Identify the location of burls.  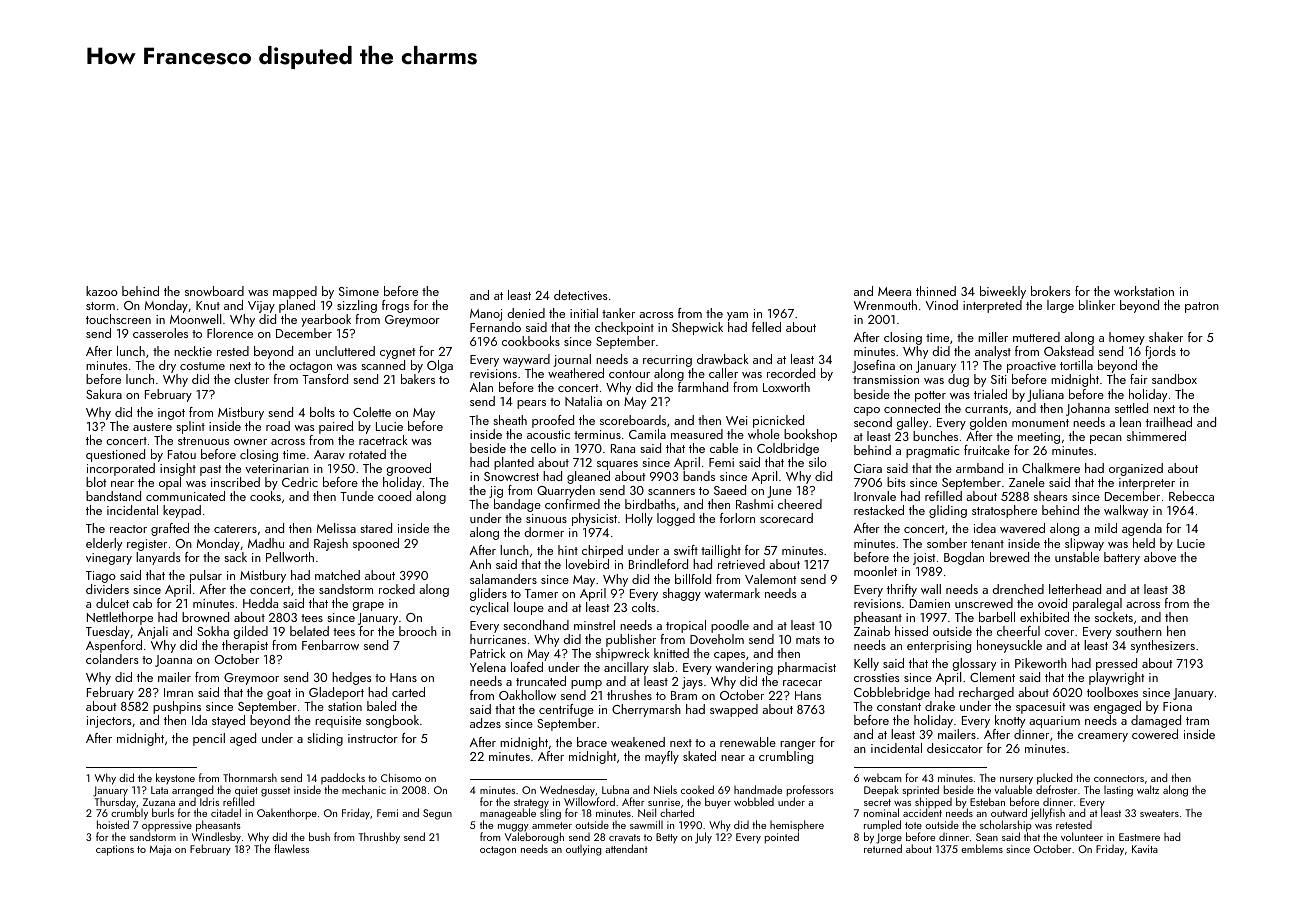
(163, 812).
